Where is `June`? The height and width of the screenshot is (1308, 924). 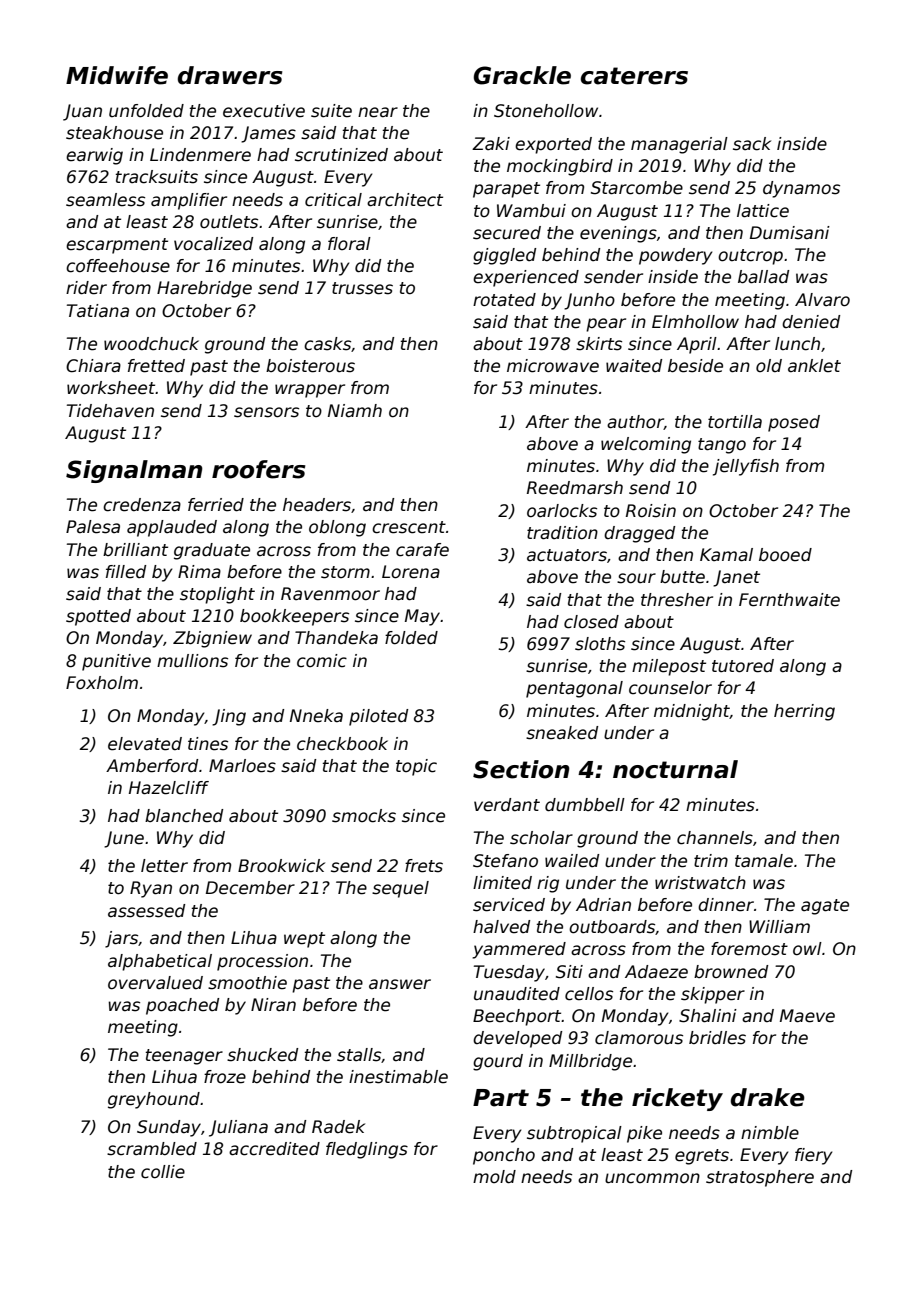 June is located at coordinates (124, 839).
